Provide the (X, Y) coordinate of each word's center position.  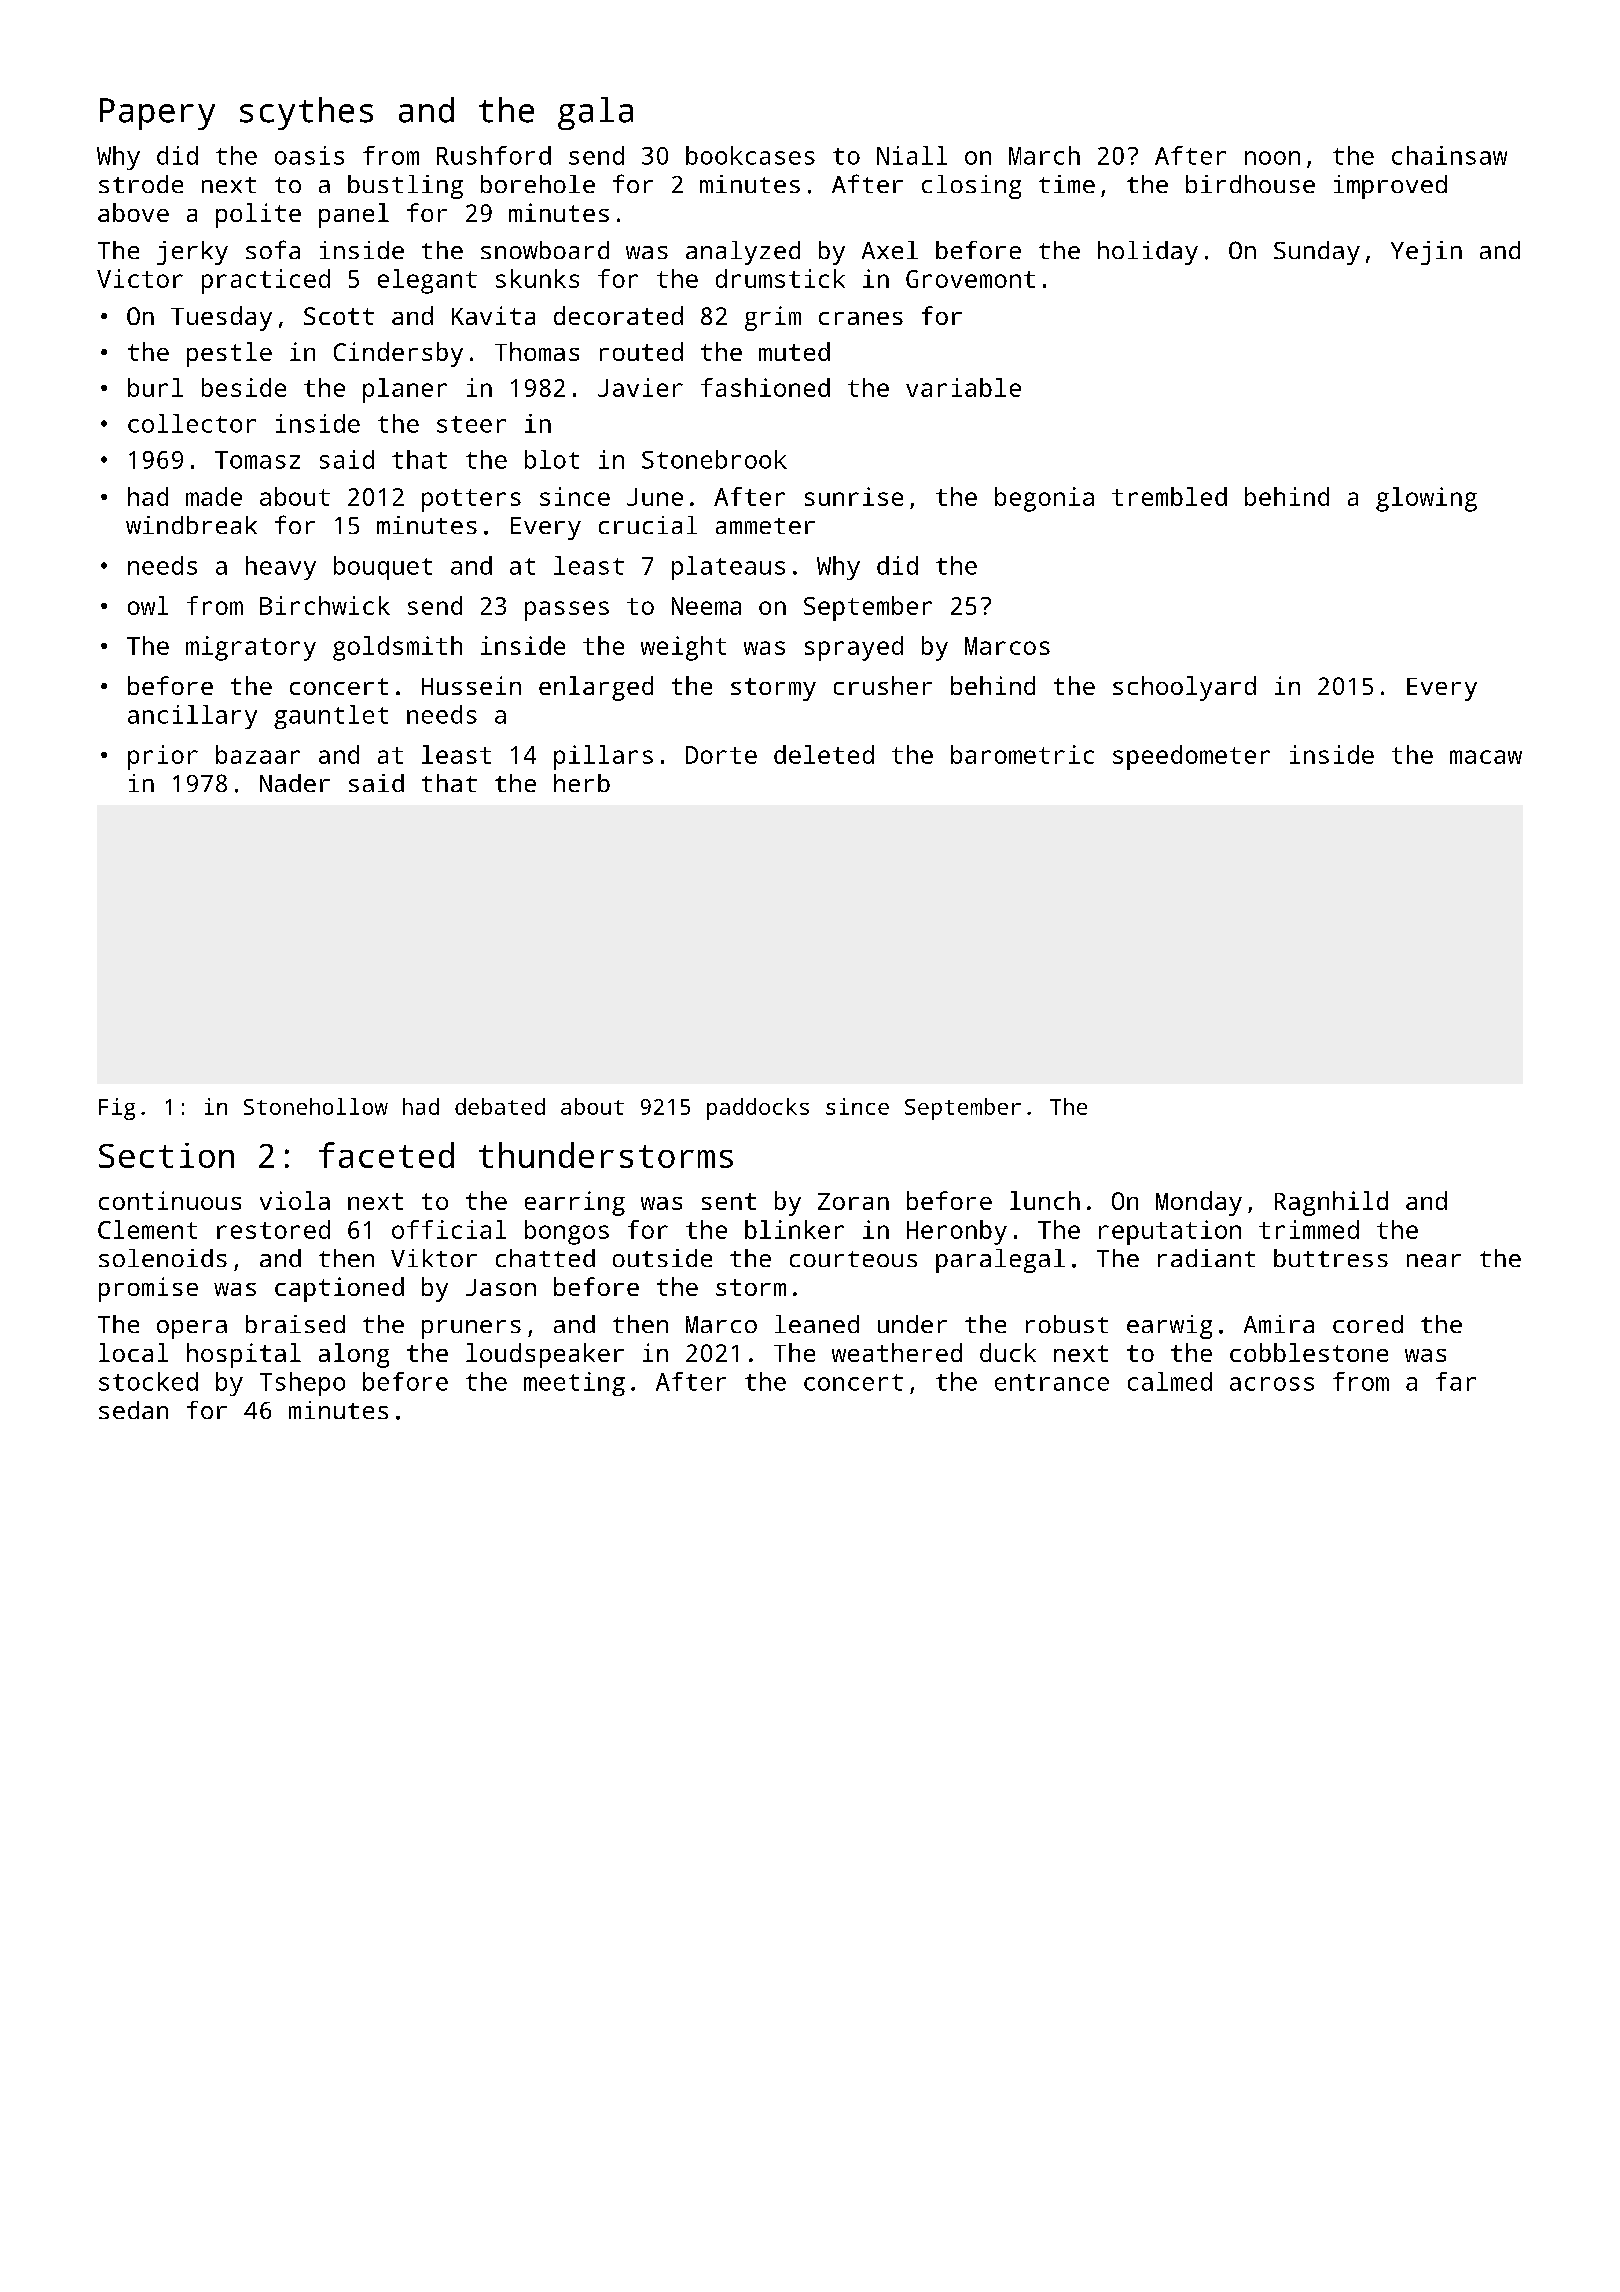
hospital (244, 1355)
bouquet (383, 568)
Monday (1199, 1203)
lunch (1045, 1200)
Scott (339, 316)
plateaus (728, 568)
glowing (1426, 499)
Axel (890, 250)
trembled (1169, 496)
